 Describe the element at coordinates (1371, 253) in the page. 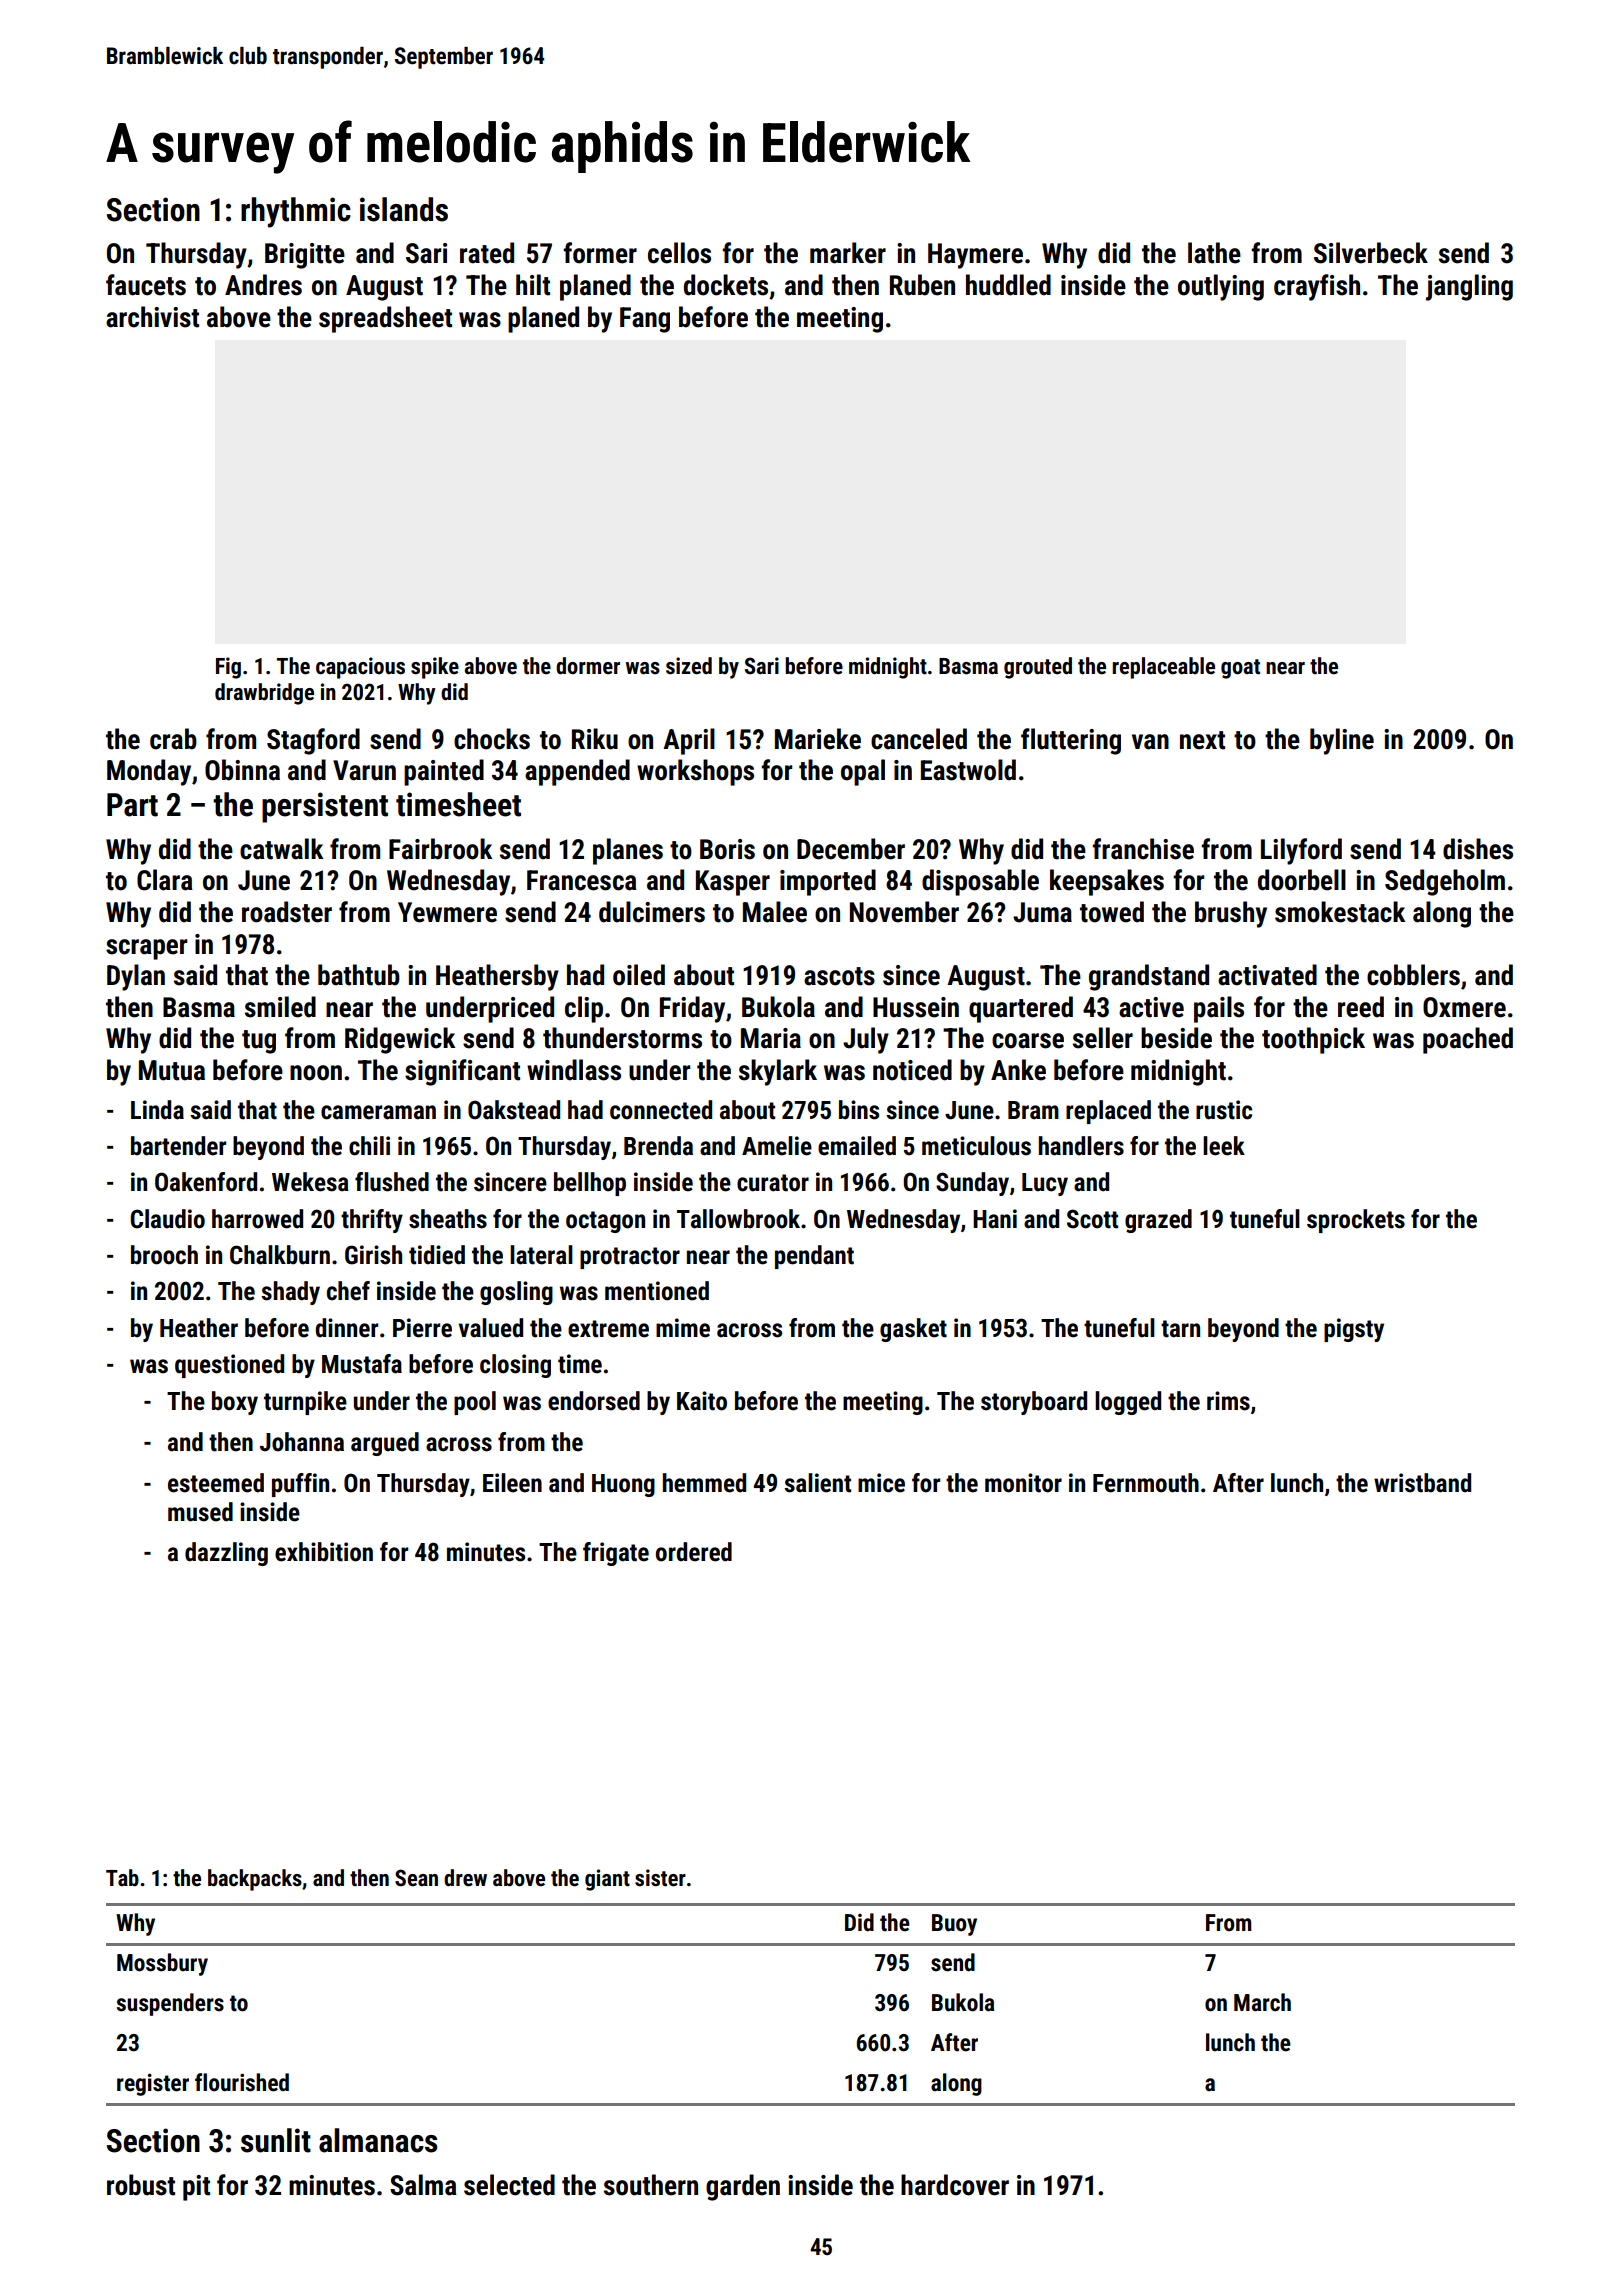

I see `Silverbeck` at that location.
